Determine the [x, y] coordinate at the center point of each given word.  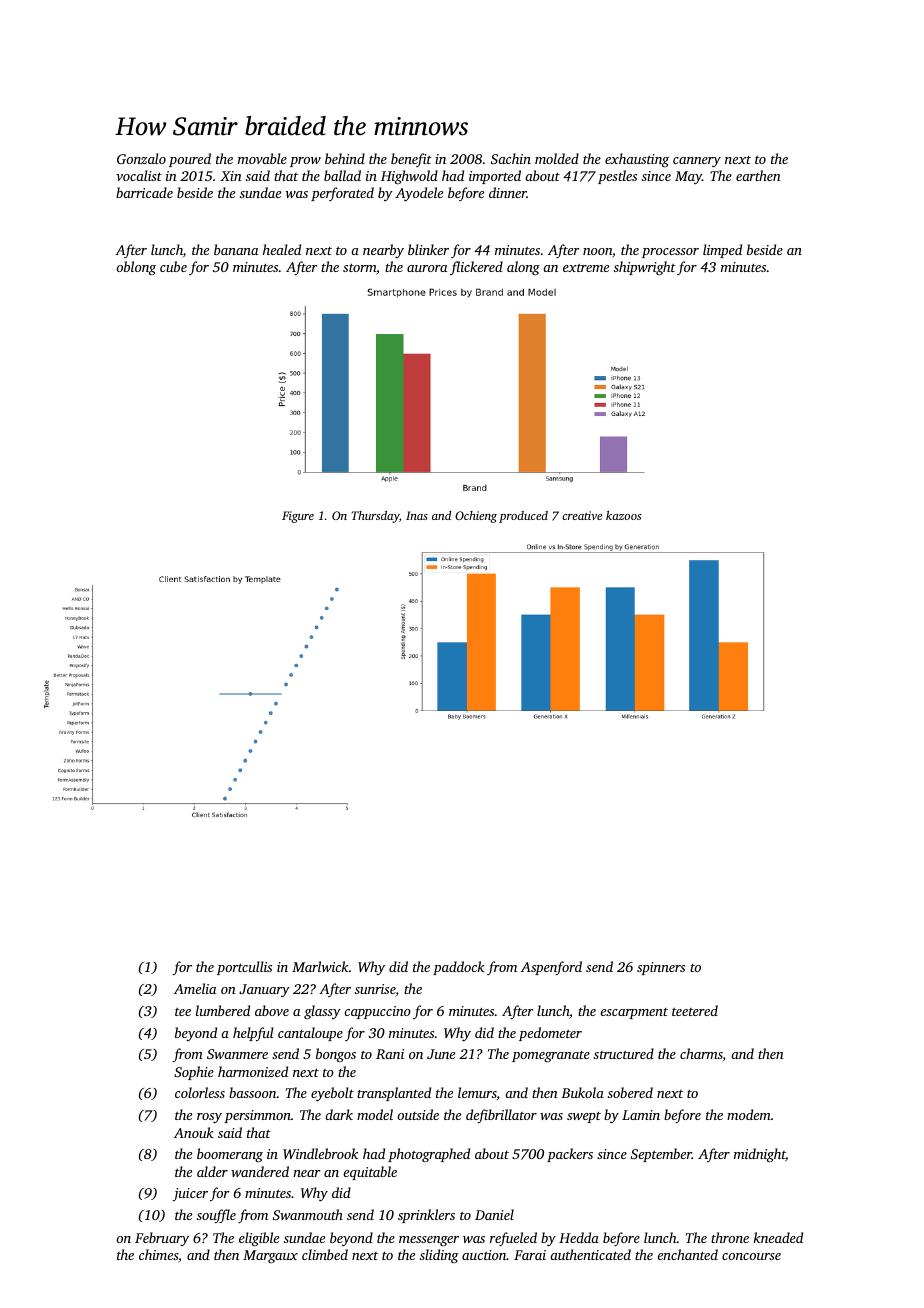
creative [582, 515]
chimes [158, 1254]
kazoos [623, 515]
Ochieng [476, 517]
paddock [459, 968]
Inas [417, 515]
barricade [144, 192]
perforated [342, 194]
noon [597, 251]
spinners [661, 968]
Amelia [195, 988]
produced [523, 517]
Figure [298, 517]
